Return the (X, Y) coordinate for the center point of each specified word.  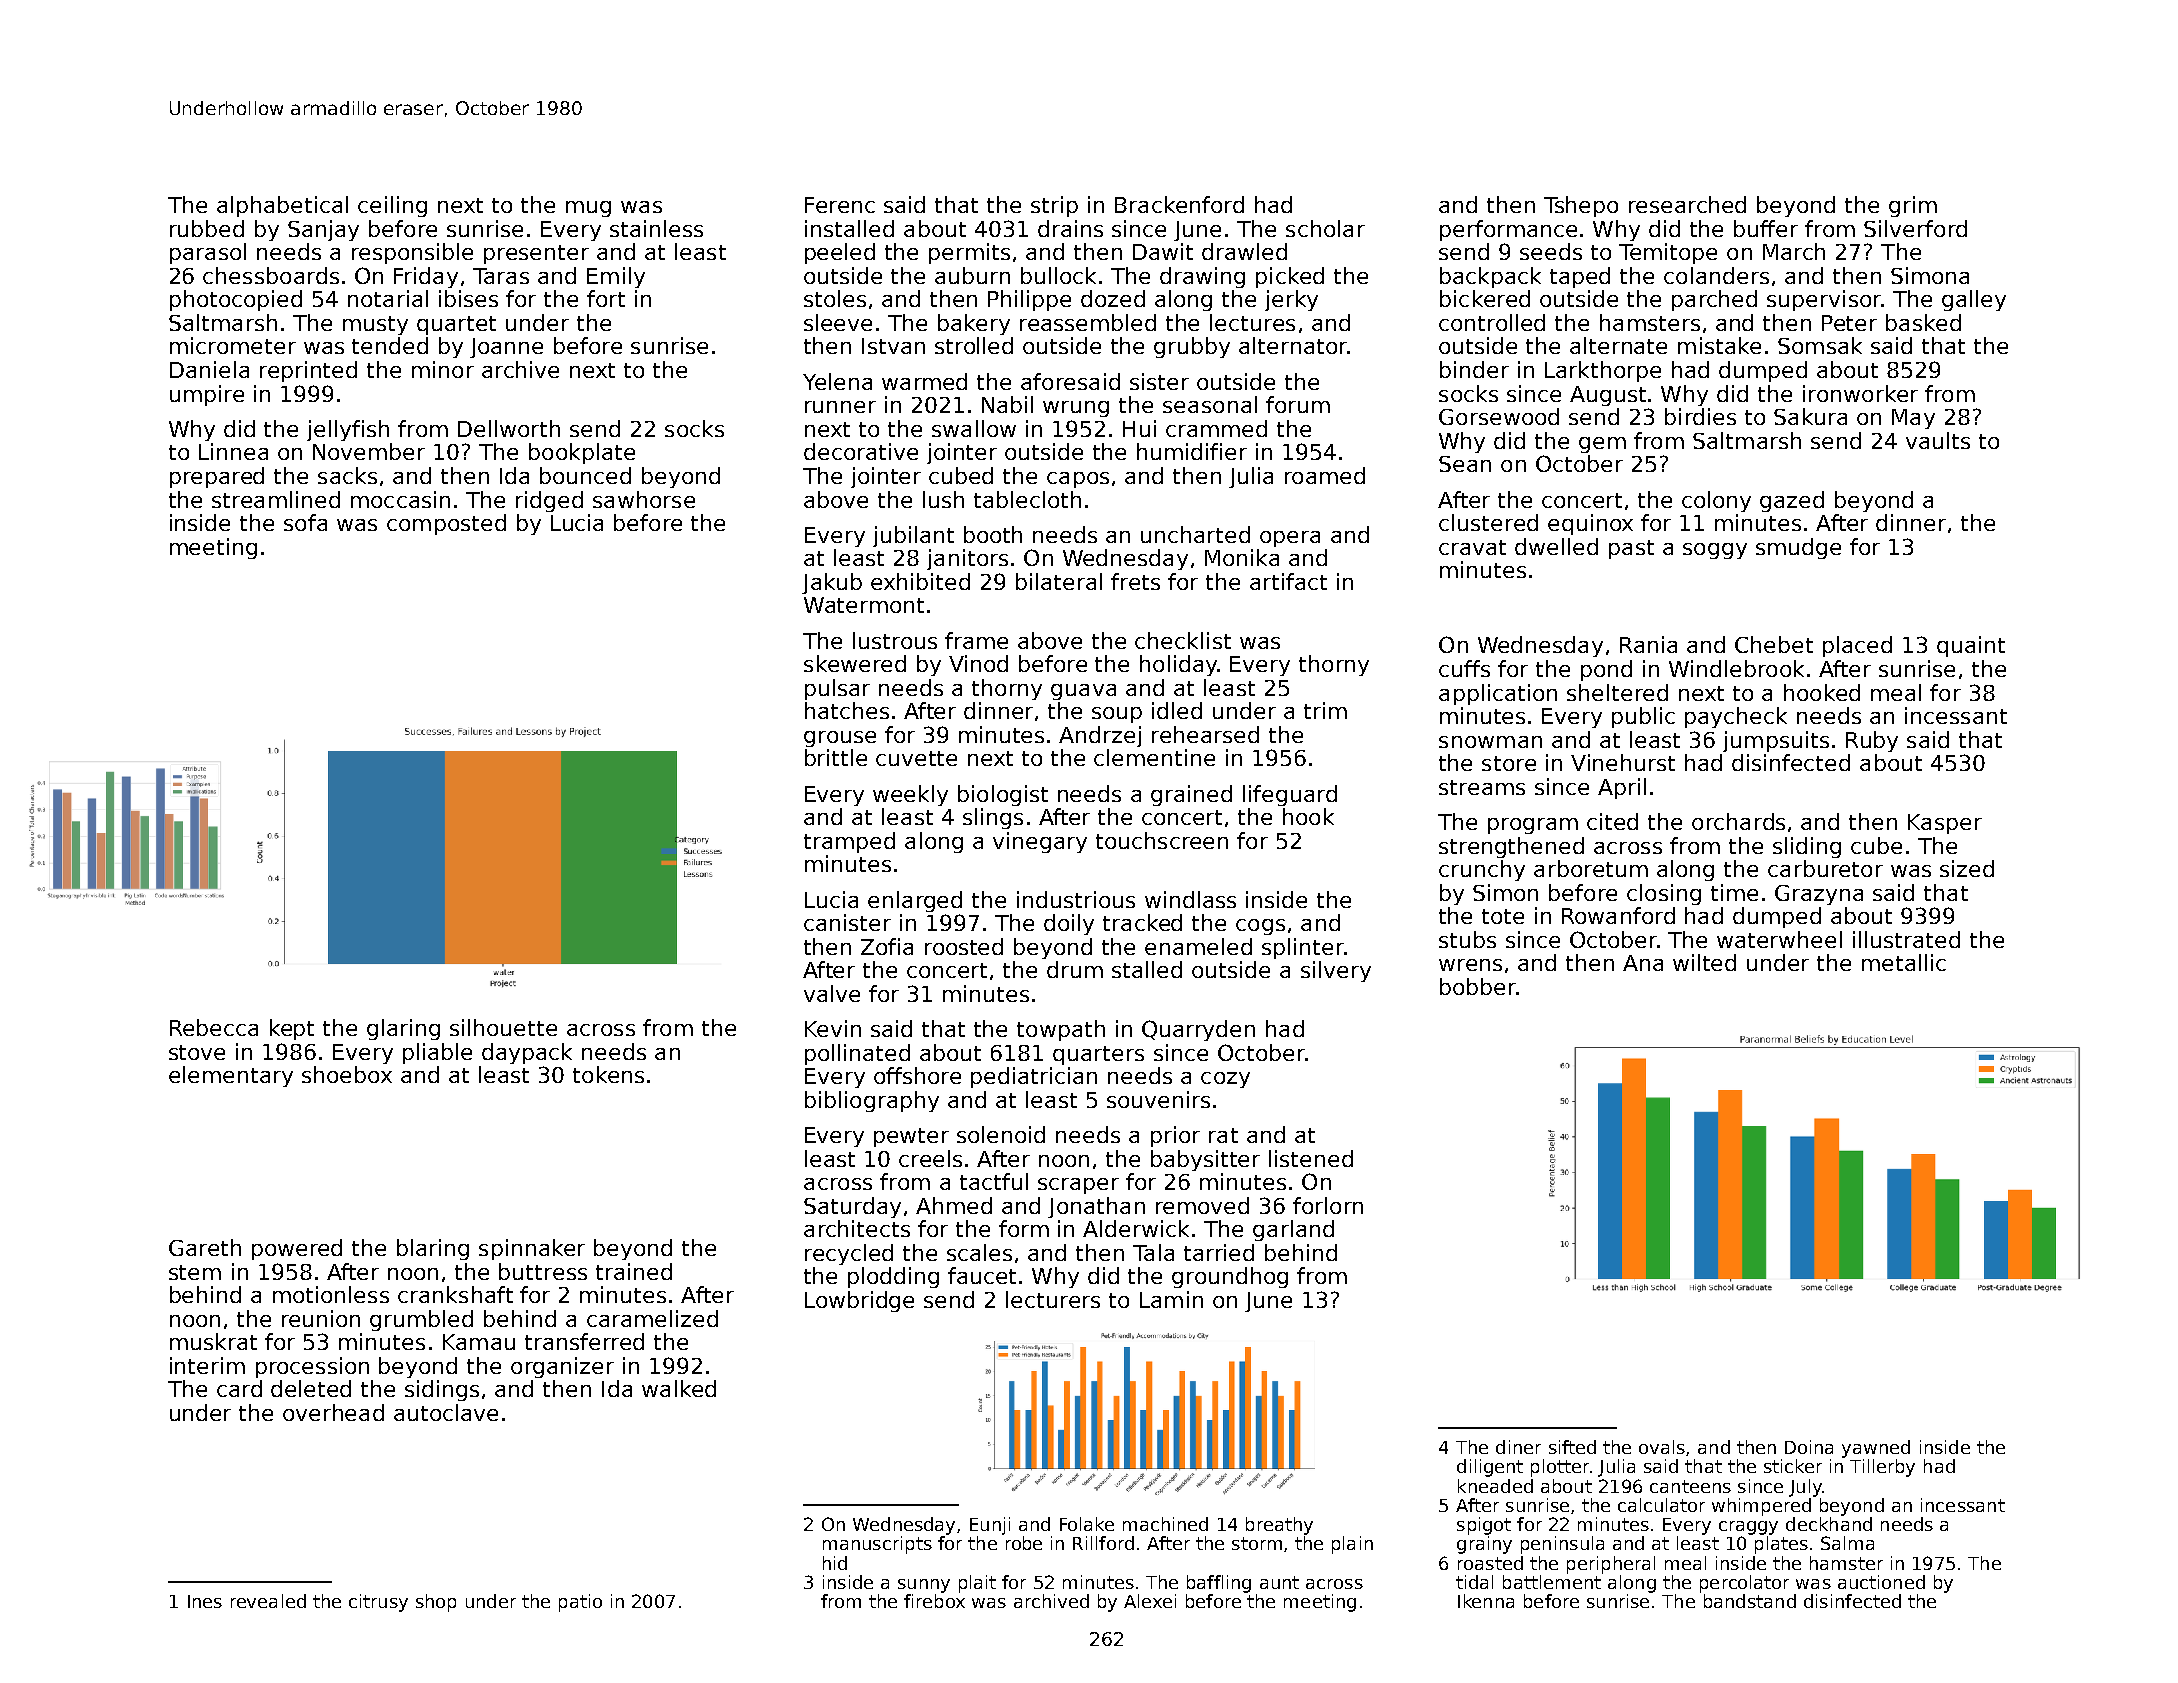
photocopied (236, 300)
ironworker (1860, 393)
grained (1191, 795)
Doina (1809, 1447)
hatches (847, 710)
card (239, 1388)
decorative (861, 451)
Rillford (1103, 1543)
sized (1967, 868)
